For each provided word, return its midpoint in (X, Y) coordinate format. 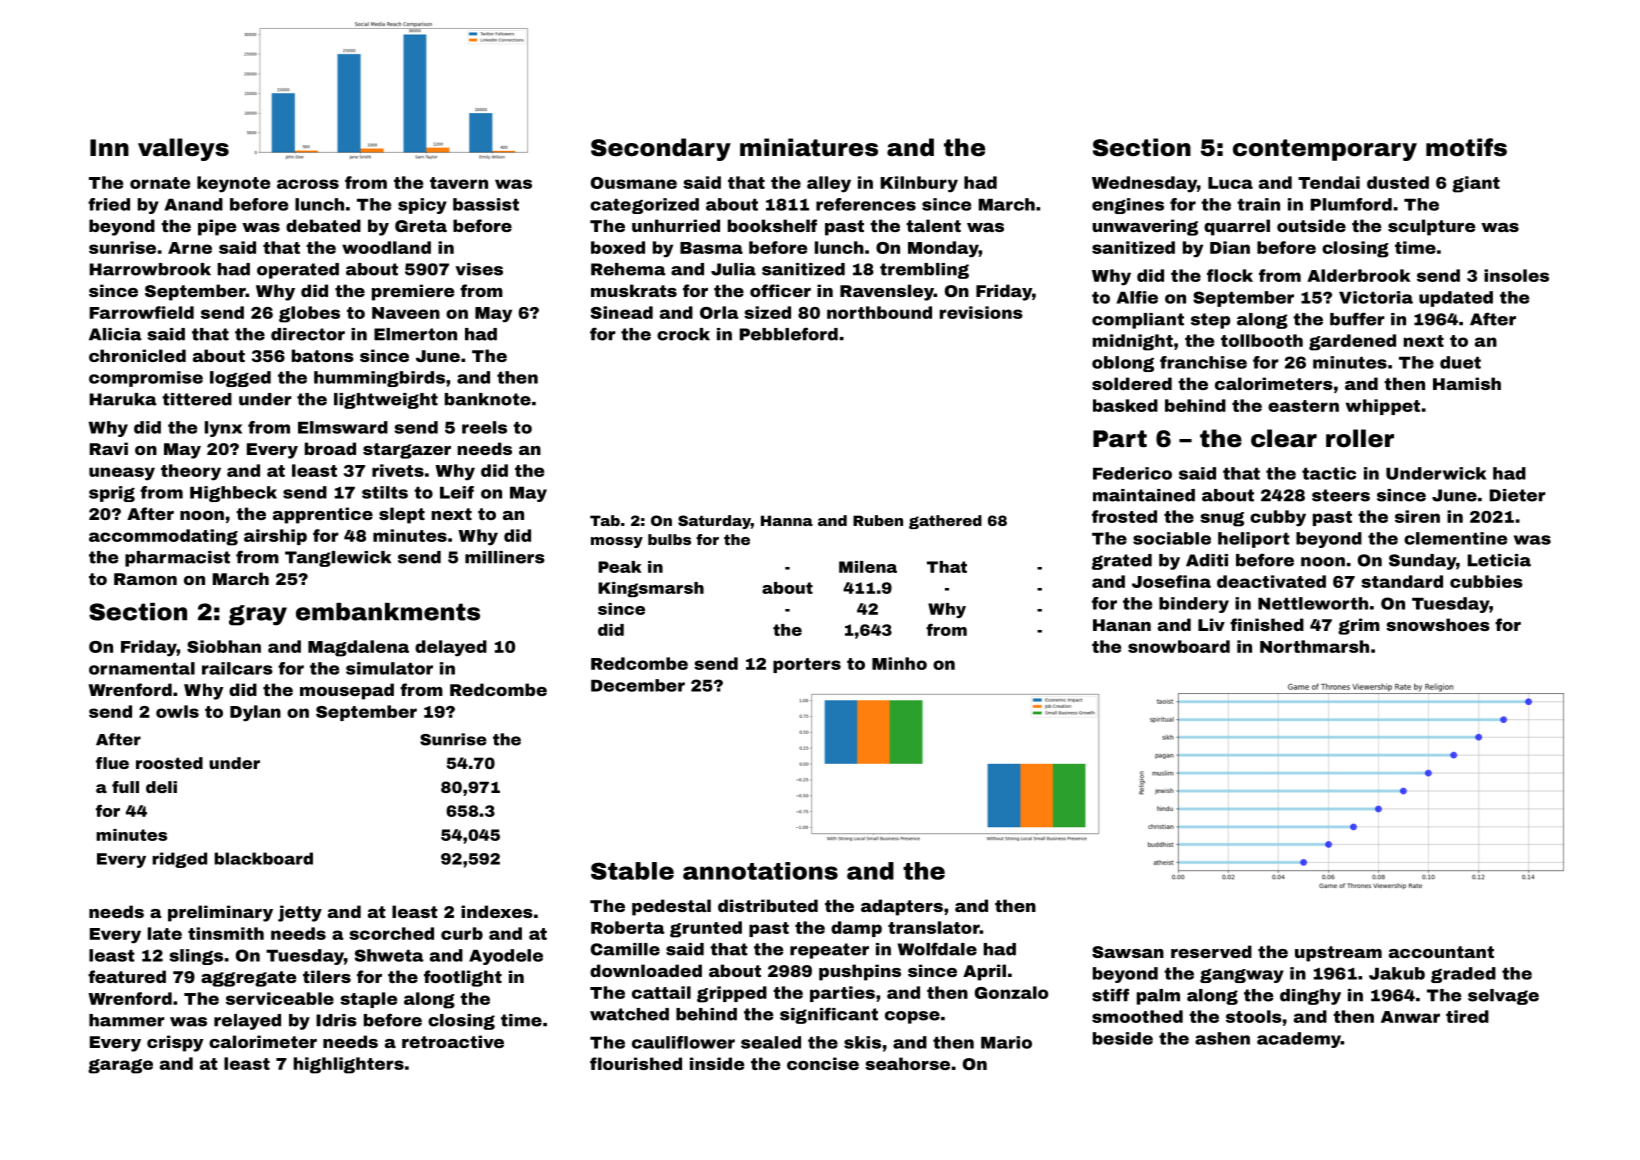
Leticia (1499, 560)
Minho (899, 663)
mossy (617, 542)
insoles (1516, 275)
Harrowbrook (150, 269)
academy (1299, 1040)
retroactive (453, 1041)
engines (1128, 206)
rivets (398, 470)
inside (717, 1063)
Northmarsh (1314, 646)
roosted (169, 763)
